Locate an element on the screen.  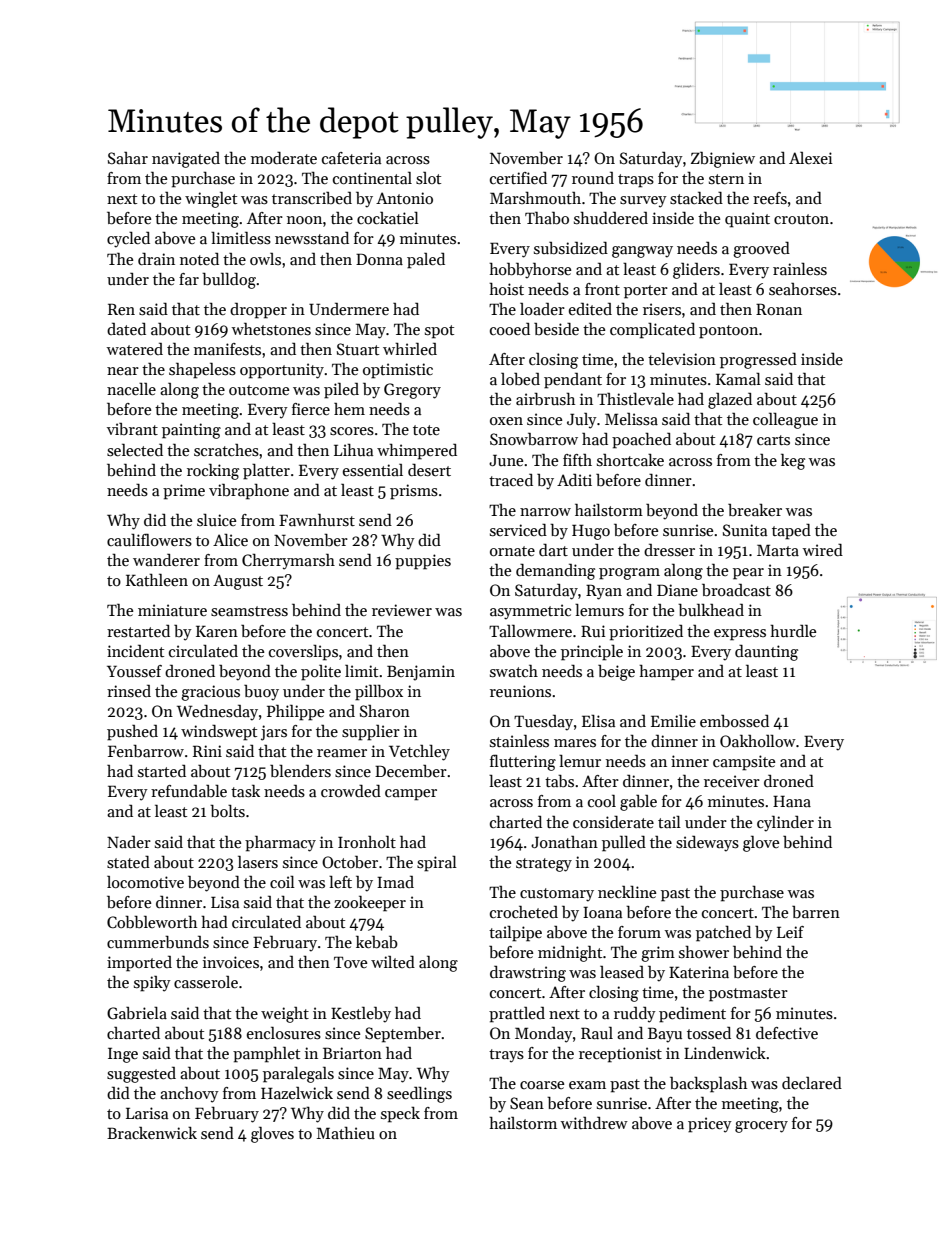
navigated is located at coordinates (186, 160).
